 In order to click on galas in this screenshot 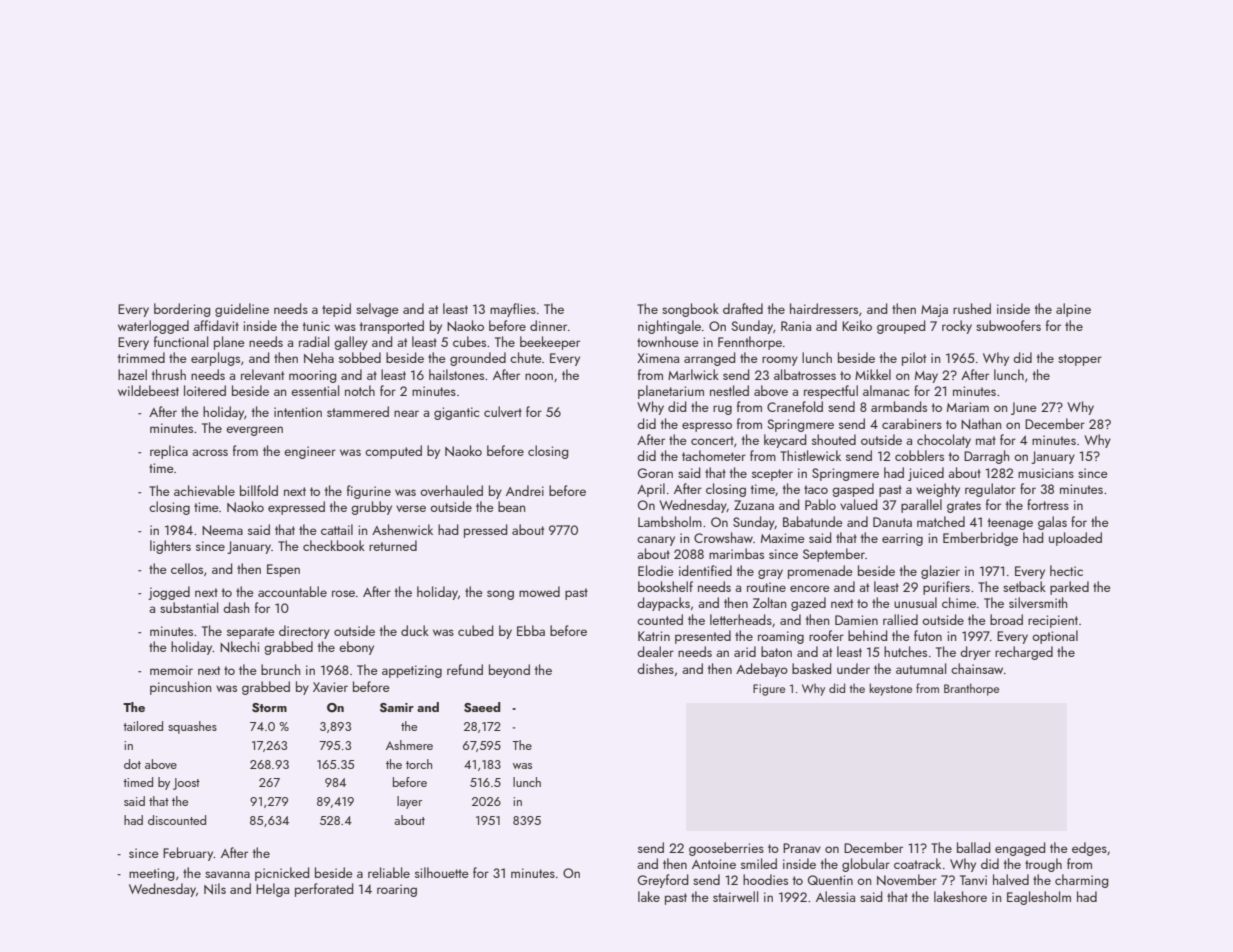, I will do `click(1052, 523)`.
